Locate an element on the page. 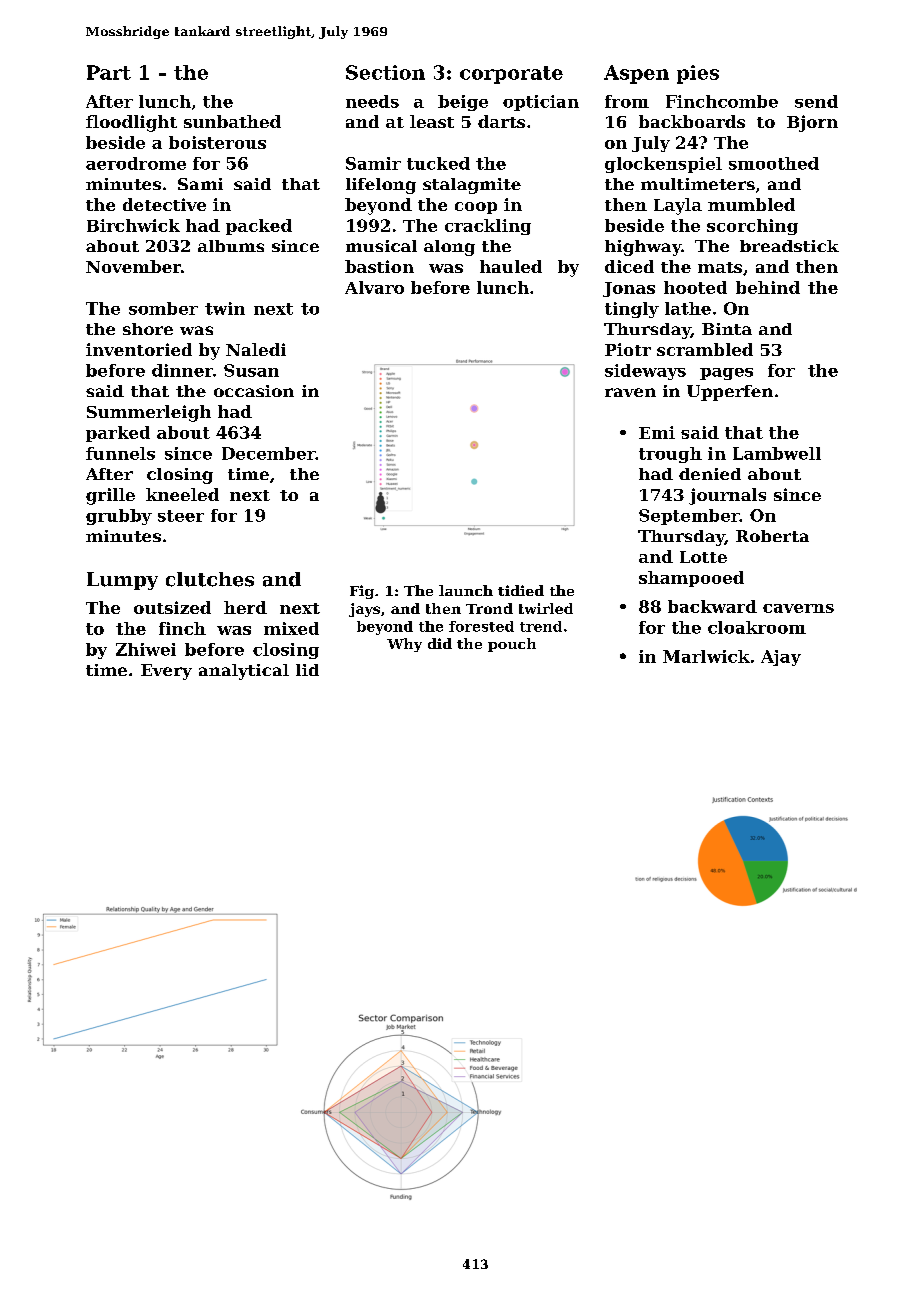 Image resolution: width=924 pixels, height=1308 pixels. Lambwell is located at coordinates (777, 453).
